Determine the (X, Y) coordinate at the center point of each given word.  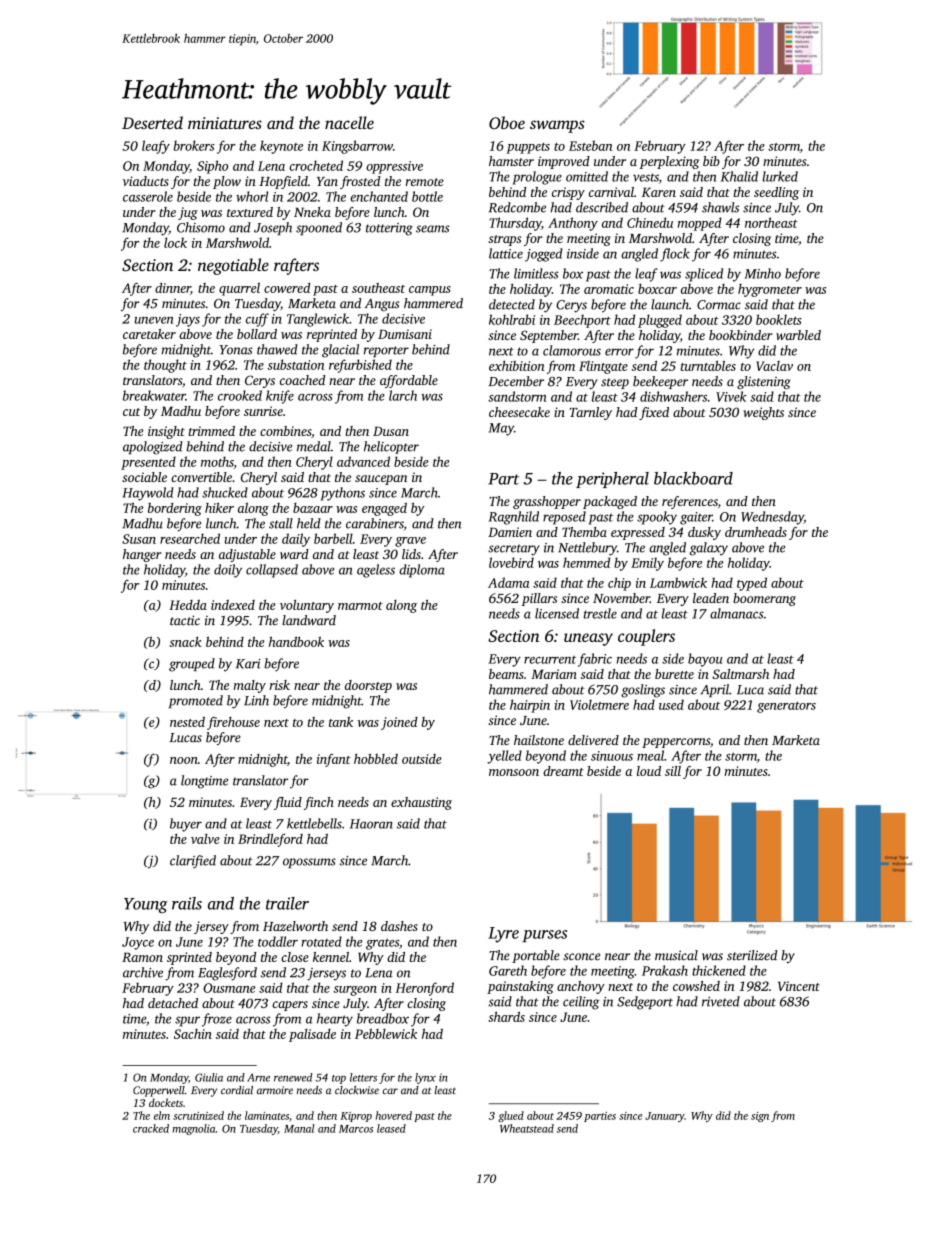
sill (673, 771)
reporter (386, 351)
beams (506, 674)
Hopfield (283, 182)
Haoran (371, 824)
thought (165, 366)
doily (228, 571)
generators (786, 707)
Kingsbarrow (357, 147)
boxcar (657, 289)
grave (410, 542)
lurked (780, 176)
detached (173, 1003)
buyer (186, 825)
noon (184, 760)
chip (619, 584)
